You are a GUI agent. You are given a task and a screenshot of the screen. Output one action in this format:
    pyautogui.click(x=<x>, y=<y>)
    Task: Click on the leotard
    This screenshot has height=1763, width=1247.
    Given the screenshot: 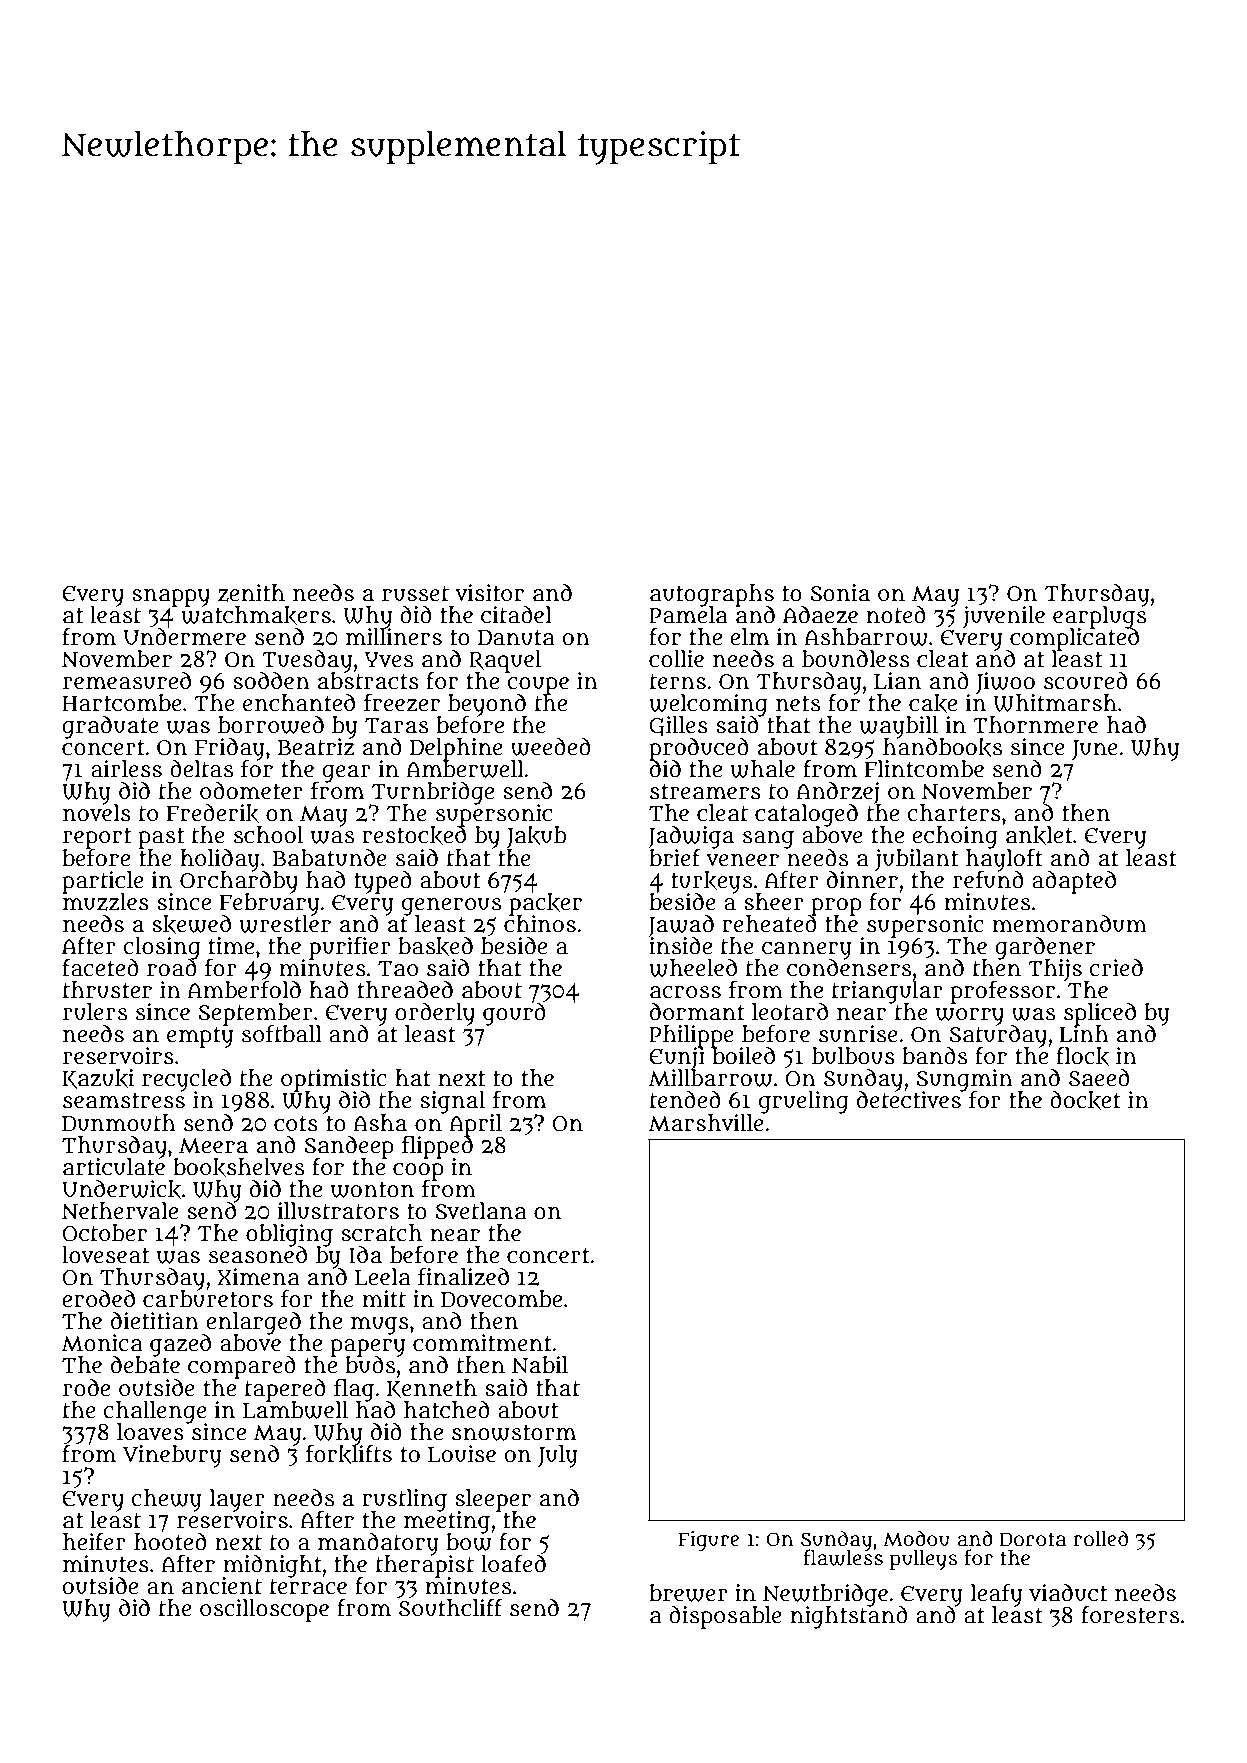 What is the action you would take?
    pyautogui.click(x=790, y=1012)
